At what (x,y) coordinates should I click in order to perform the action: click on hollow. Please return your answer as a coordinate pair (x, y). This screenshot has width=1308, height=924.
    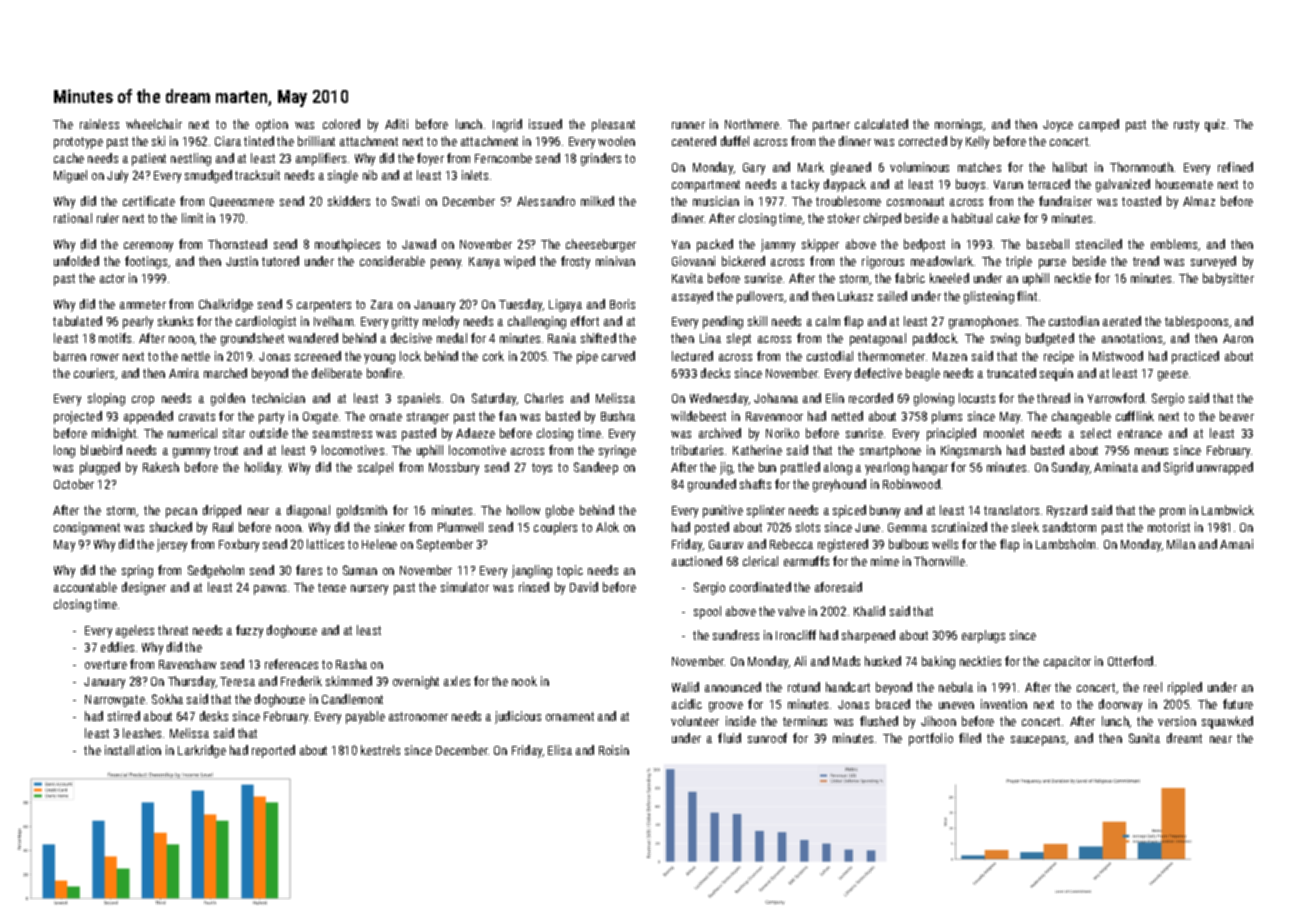
    Looking at the image, I should click on (523, 510).
